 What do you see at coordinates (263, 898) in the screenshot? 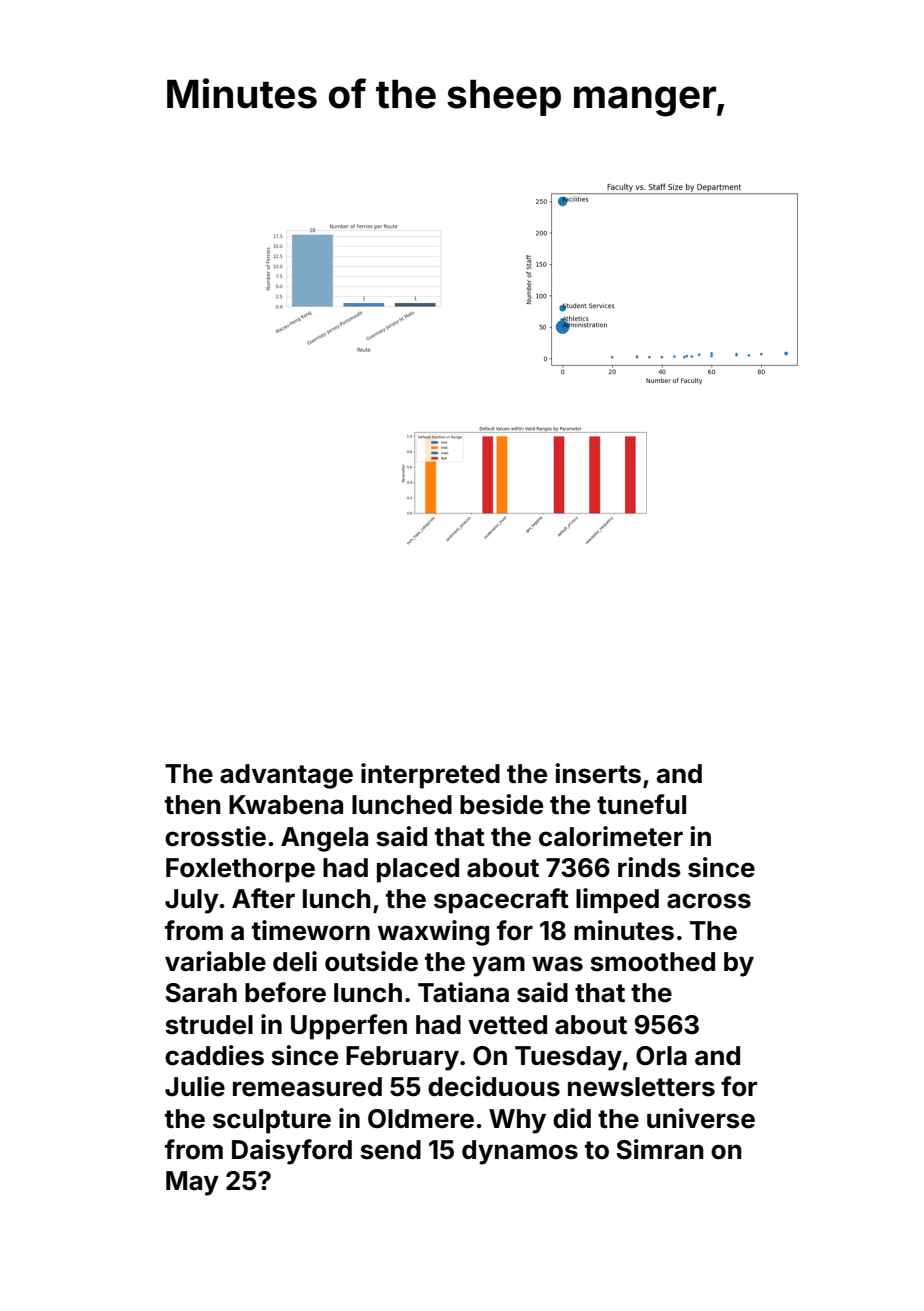
I see `After` at bounding box center [263, 898].
